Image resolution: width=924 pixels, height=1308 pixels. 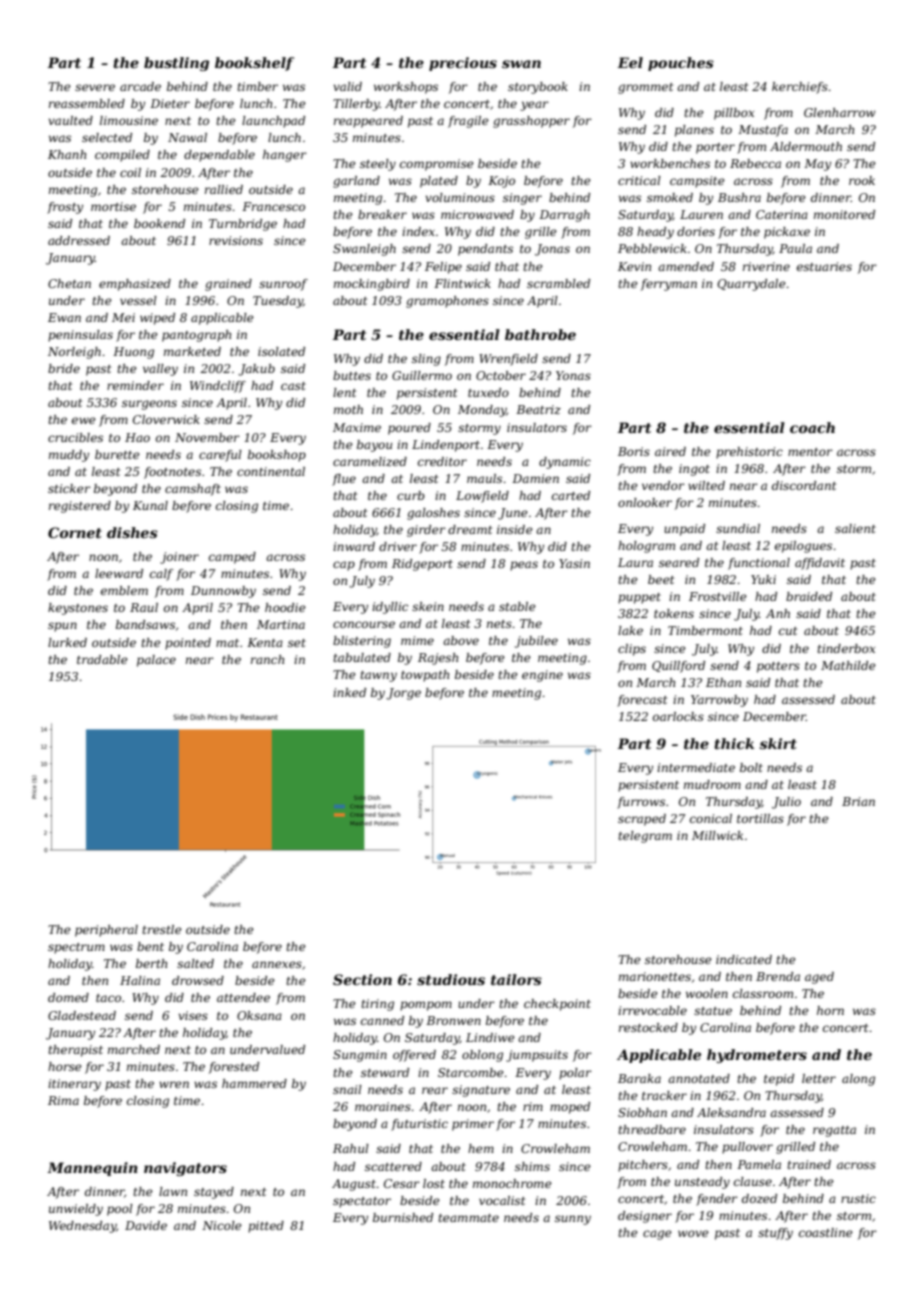 What do you see at coordinates (678, 667) in the screenshot?
I see `Quillford` at bounding box center [678, 667].
